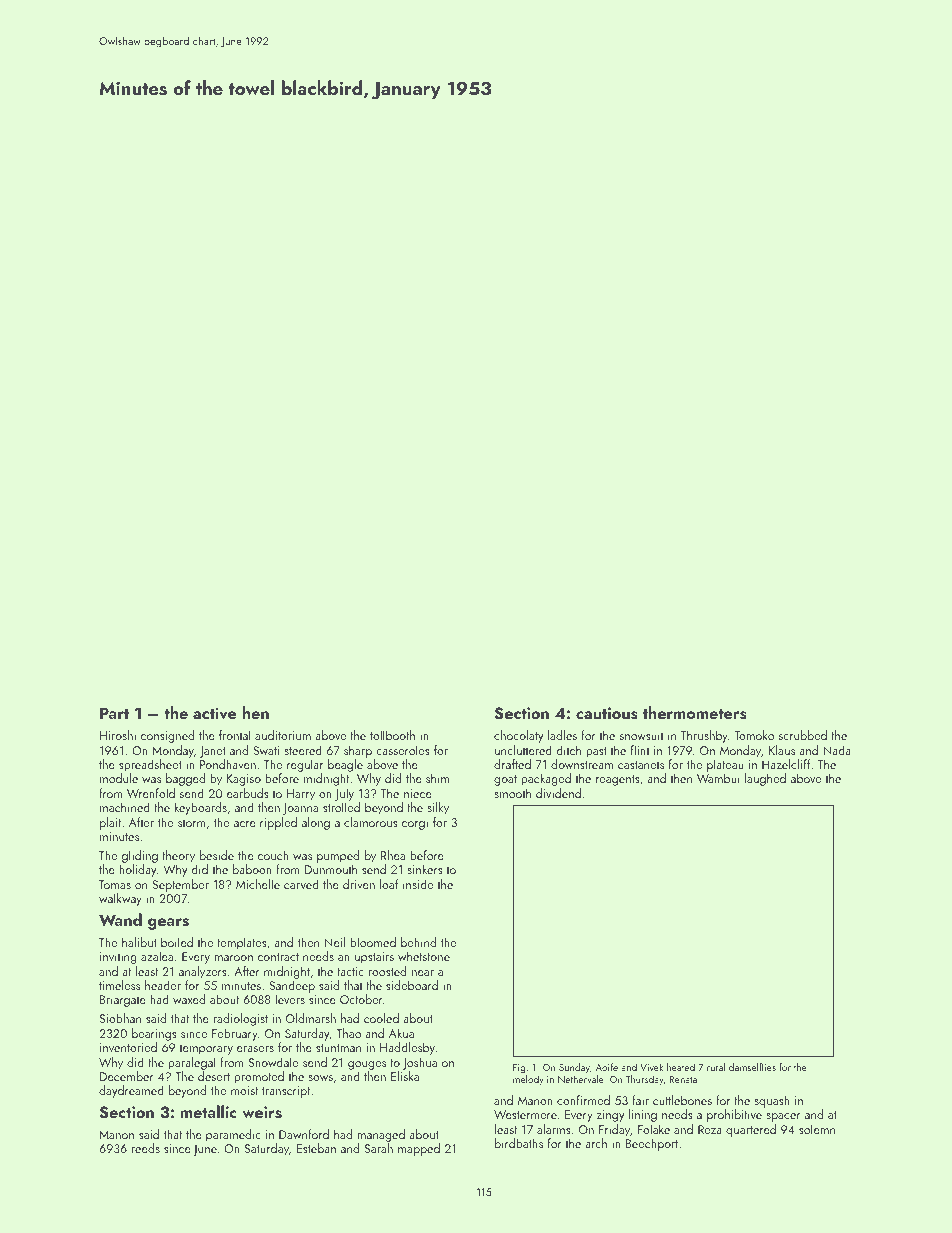  What do you see at coordinates (782, 750) in the screenshot?
I see `Klaus` at bounding box center [782, 750].
